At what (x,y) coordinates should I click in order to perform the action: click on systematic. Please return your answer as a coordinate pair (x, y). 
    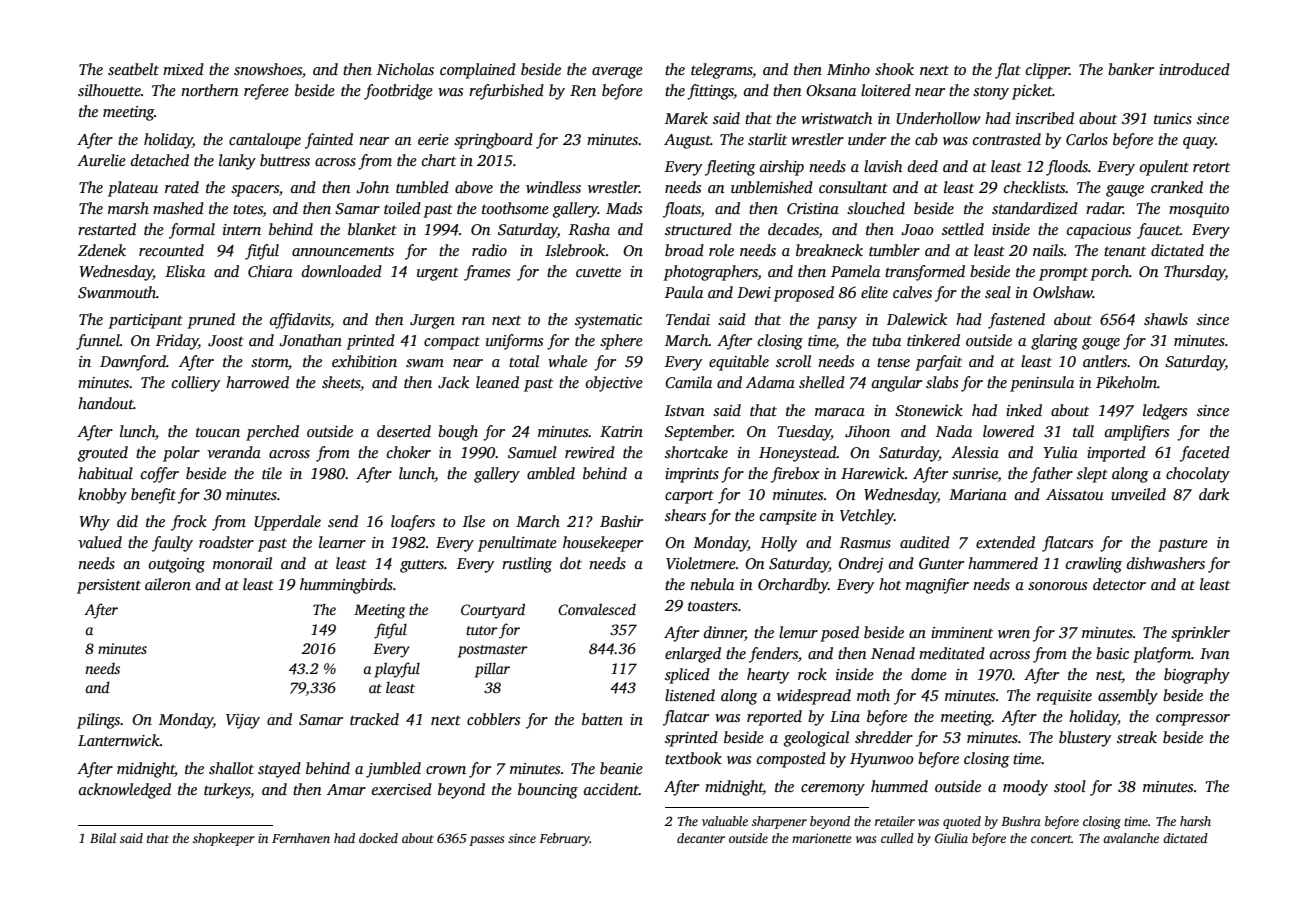
    Looking at the image, I should click on (608, 321).
